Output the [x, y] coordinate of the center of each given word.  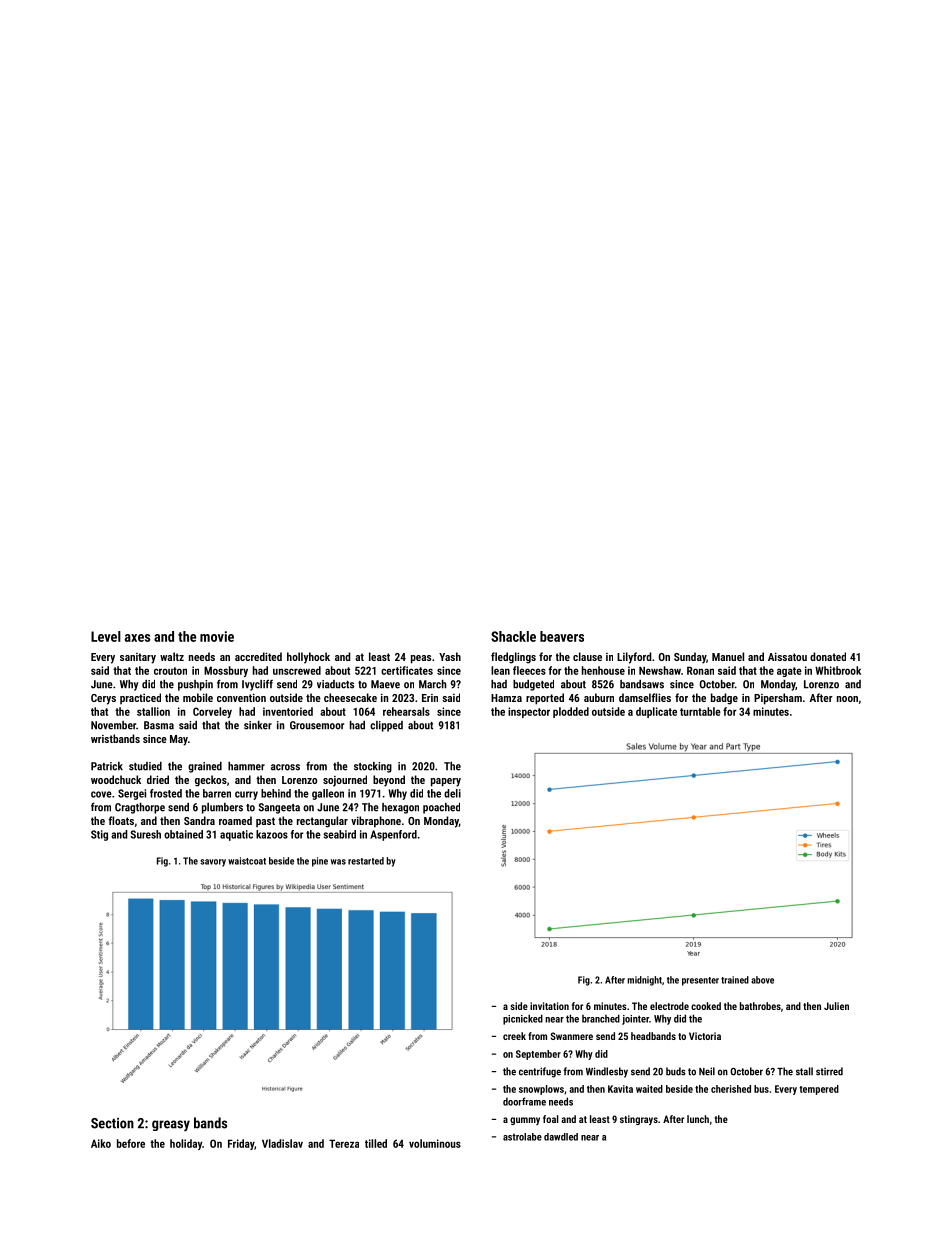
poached [441, 808]
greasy [171, 1126]
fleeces [529, 670]
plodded [571, 712]
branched [601, 1018]
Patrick [107, 766]
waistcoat [247, 861]
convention [241, 697]
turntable [700, 711]
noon [847, 699]
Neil [707, 1071]
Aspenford [393, 835]
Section [112, 1123]
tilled [376, 1143]
